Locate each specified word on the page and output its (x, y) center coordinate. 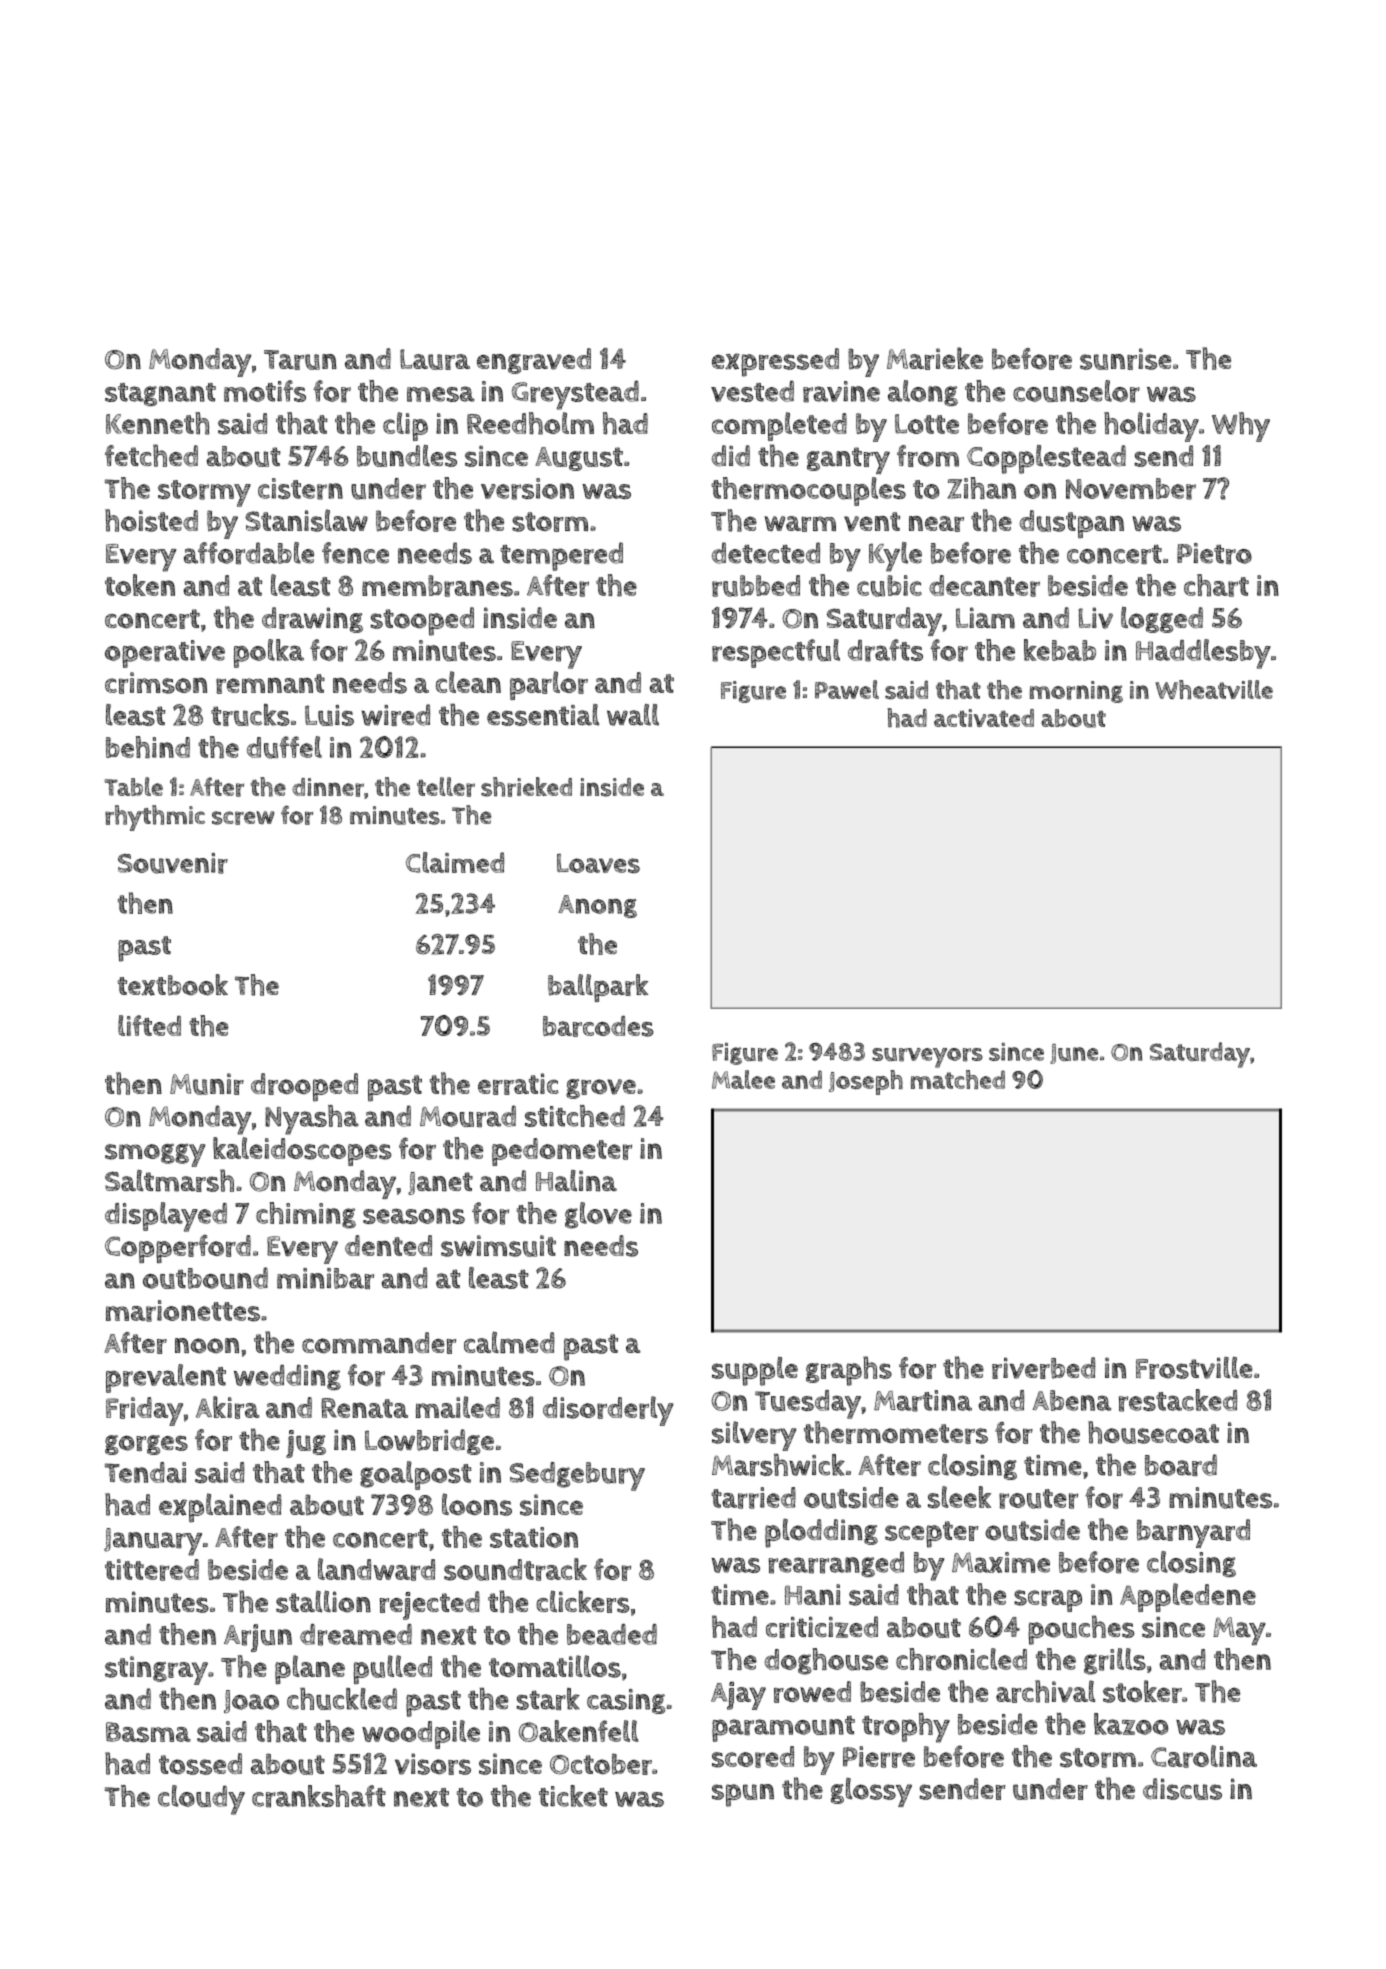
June (1074, 1054)
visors (433, 1764)
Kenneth (157, 423)
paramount (783, 1728)
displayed (166, 1217)
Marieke (935, 358)
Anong (597, 906)
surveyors (927, 1058)
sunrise (1125, 359)
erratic (518, 1084)
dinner (328, 787)
